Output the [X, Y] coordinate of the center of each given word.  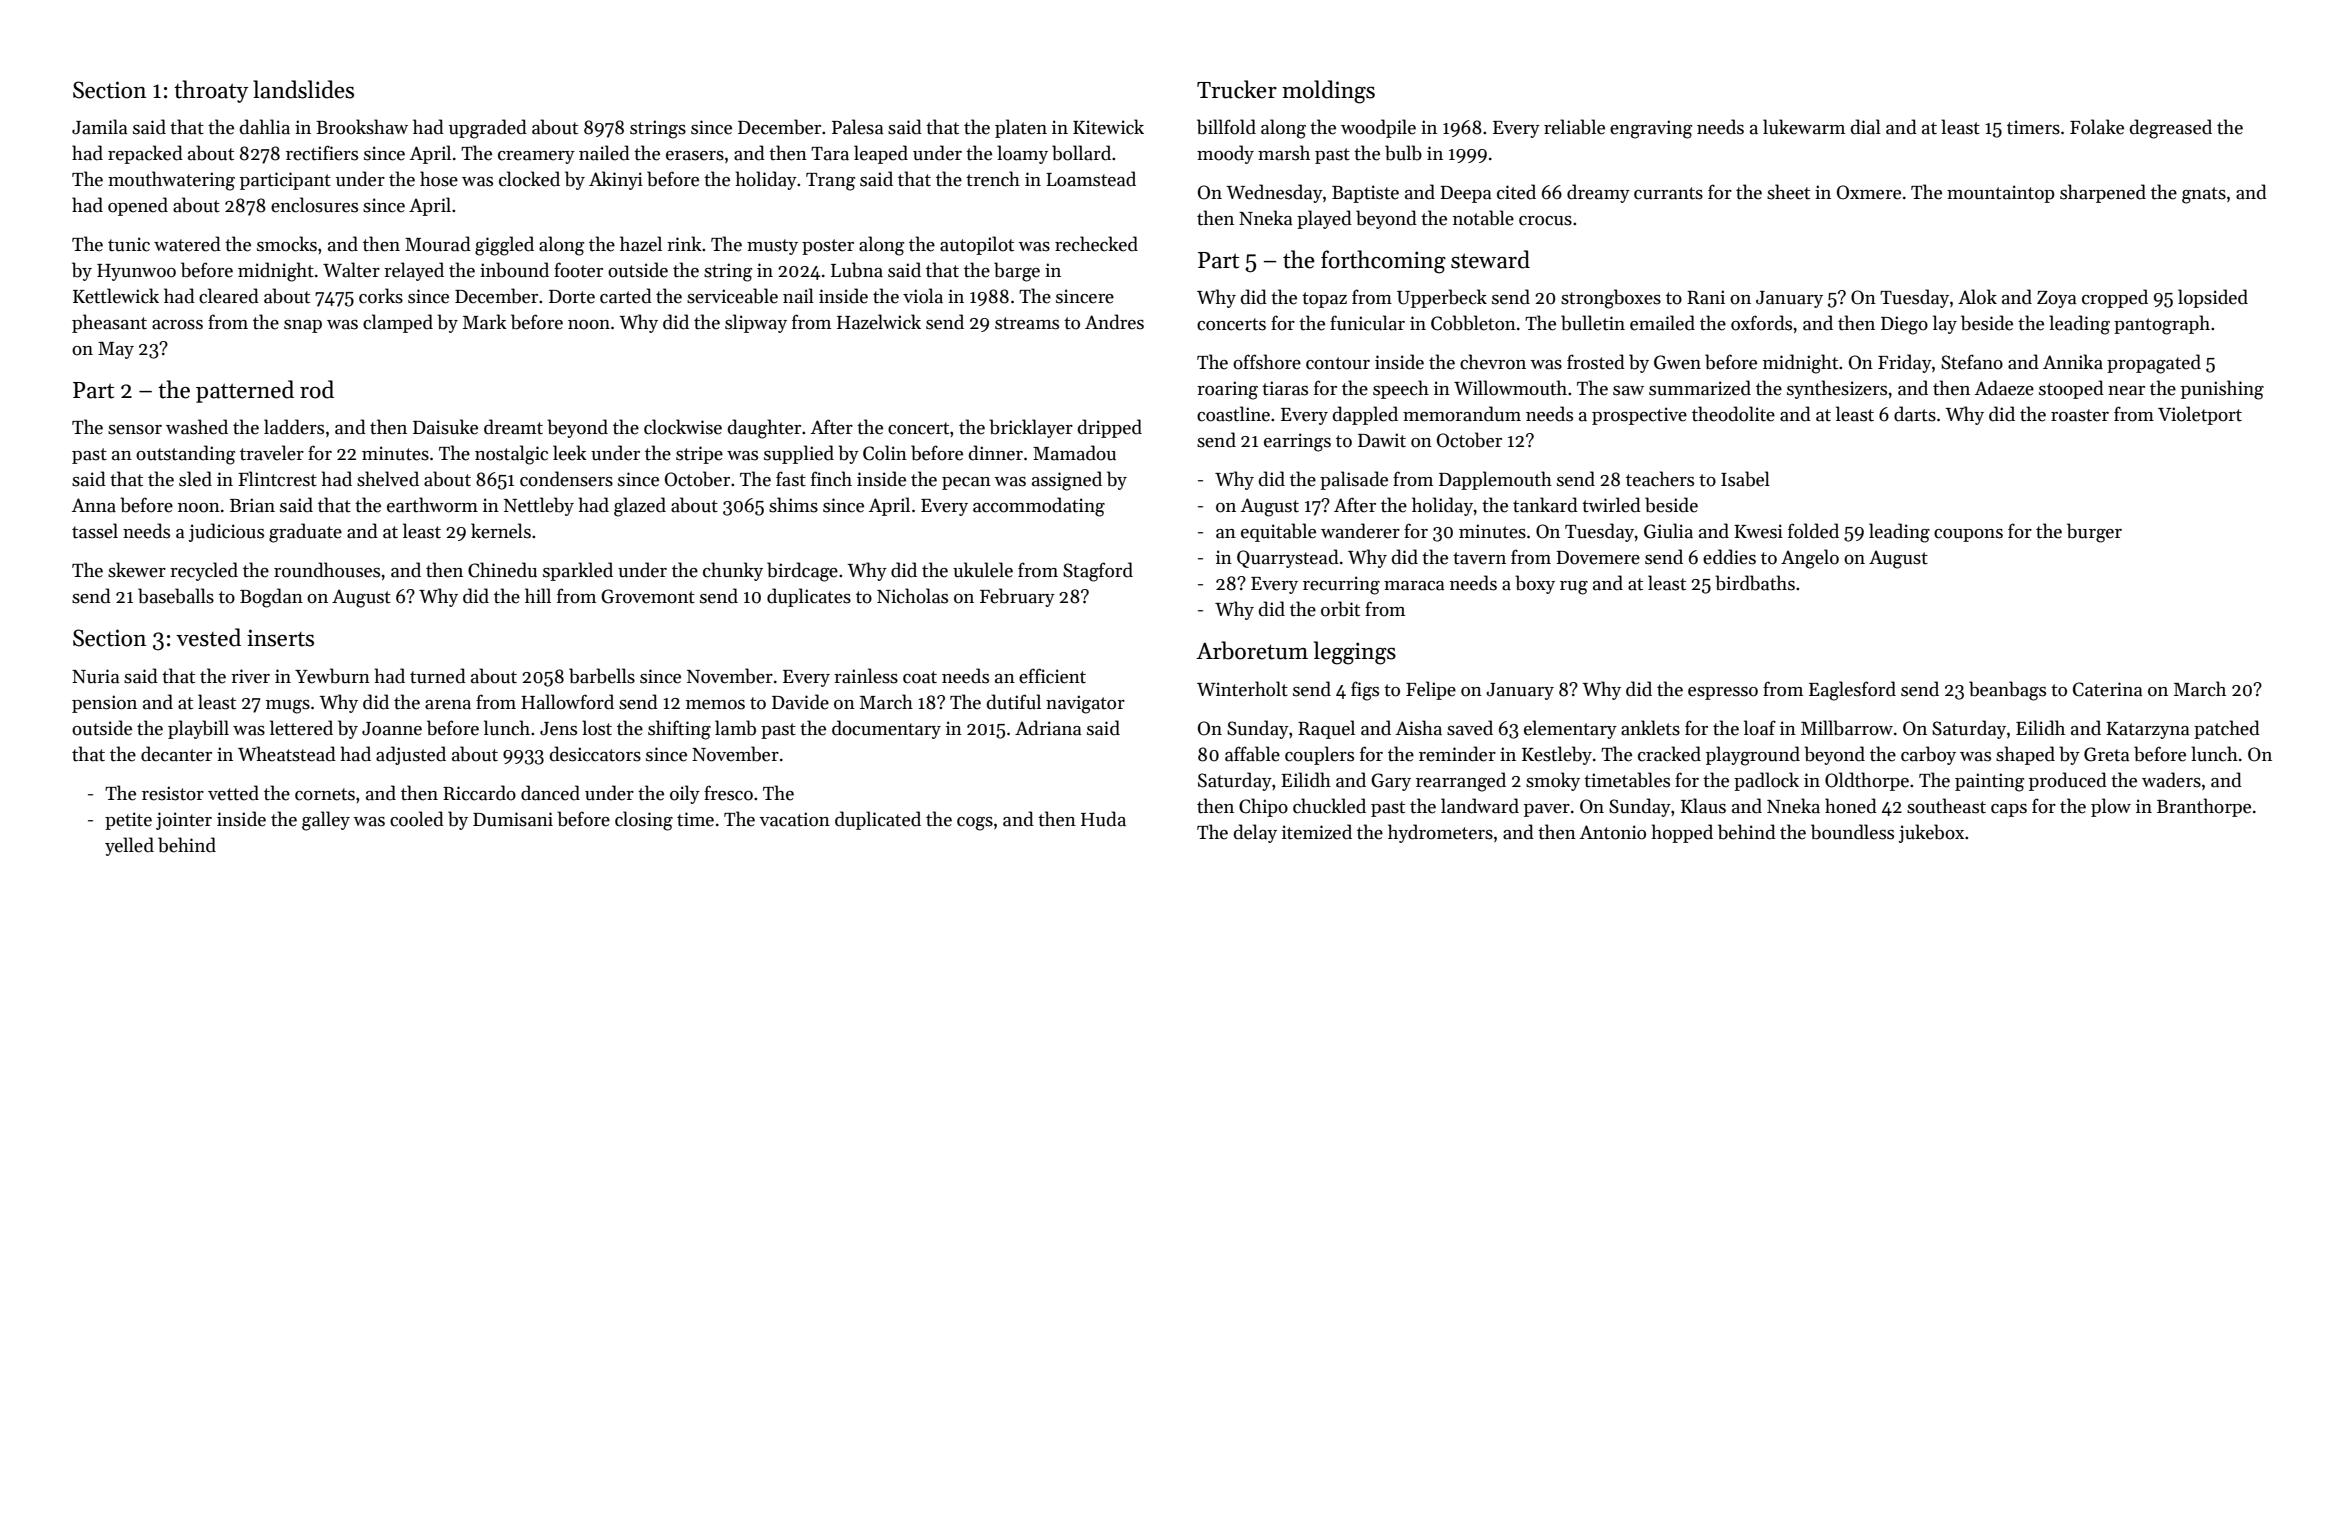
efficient [1052, 676]
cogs [975, 824]
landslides [303, 89]
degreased [2171, 129]
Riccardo [479, 793]
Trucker [1237, 89]
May [116, 350]
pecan [966, 483]
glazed [640, 507]
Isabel [1745, 479]
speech [1401, 389]
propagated [2154, 364]
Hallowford [567, 702]
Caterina [2108, 689]
